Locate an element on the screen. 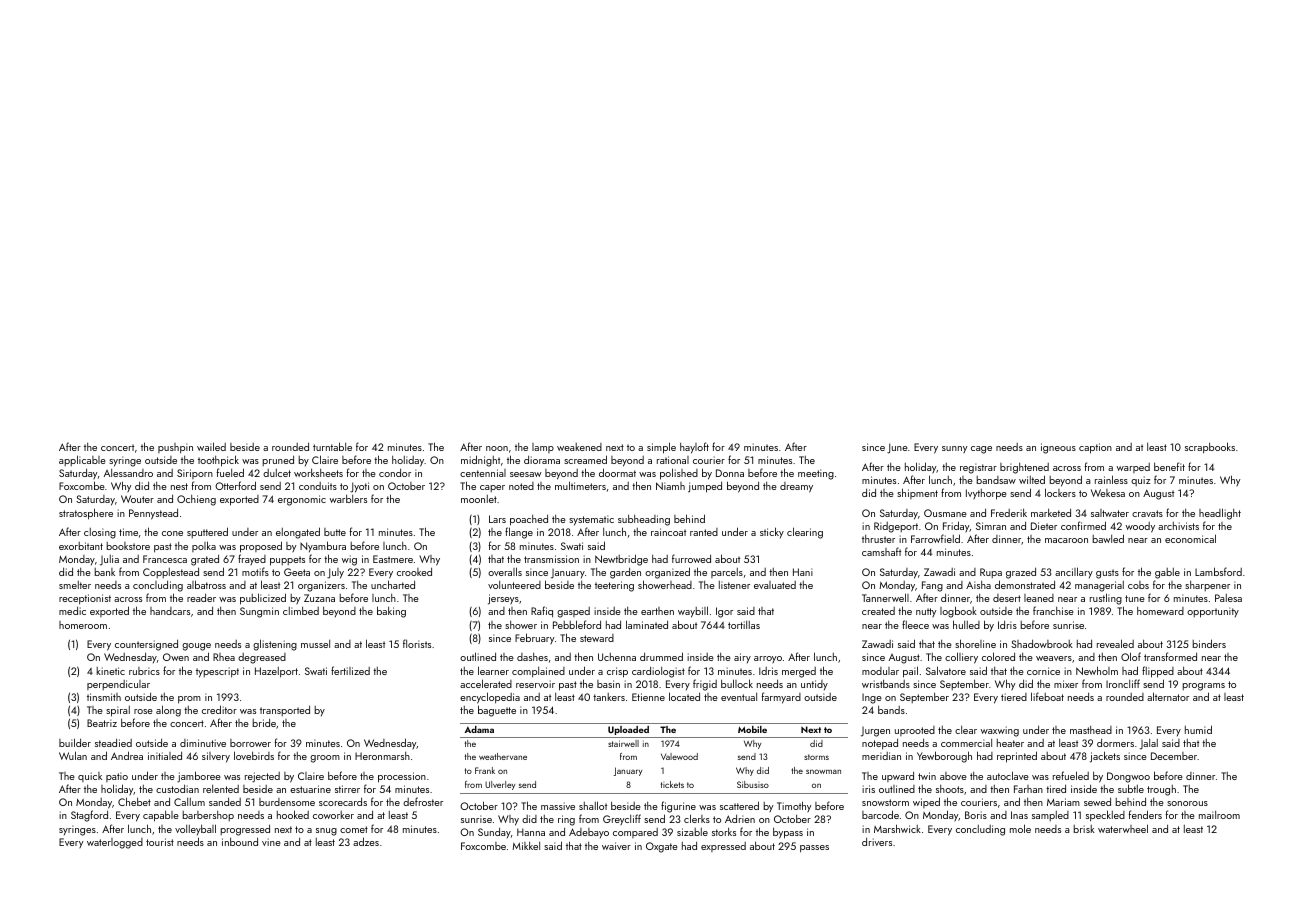  scattered is located at coordinates (739, 805).
